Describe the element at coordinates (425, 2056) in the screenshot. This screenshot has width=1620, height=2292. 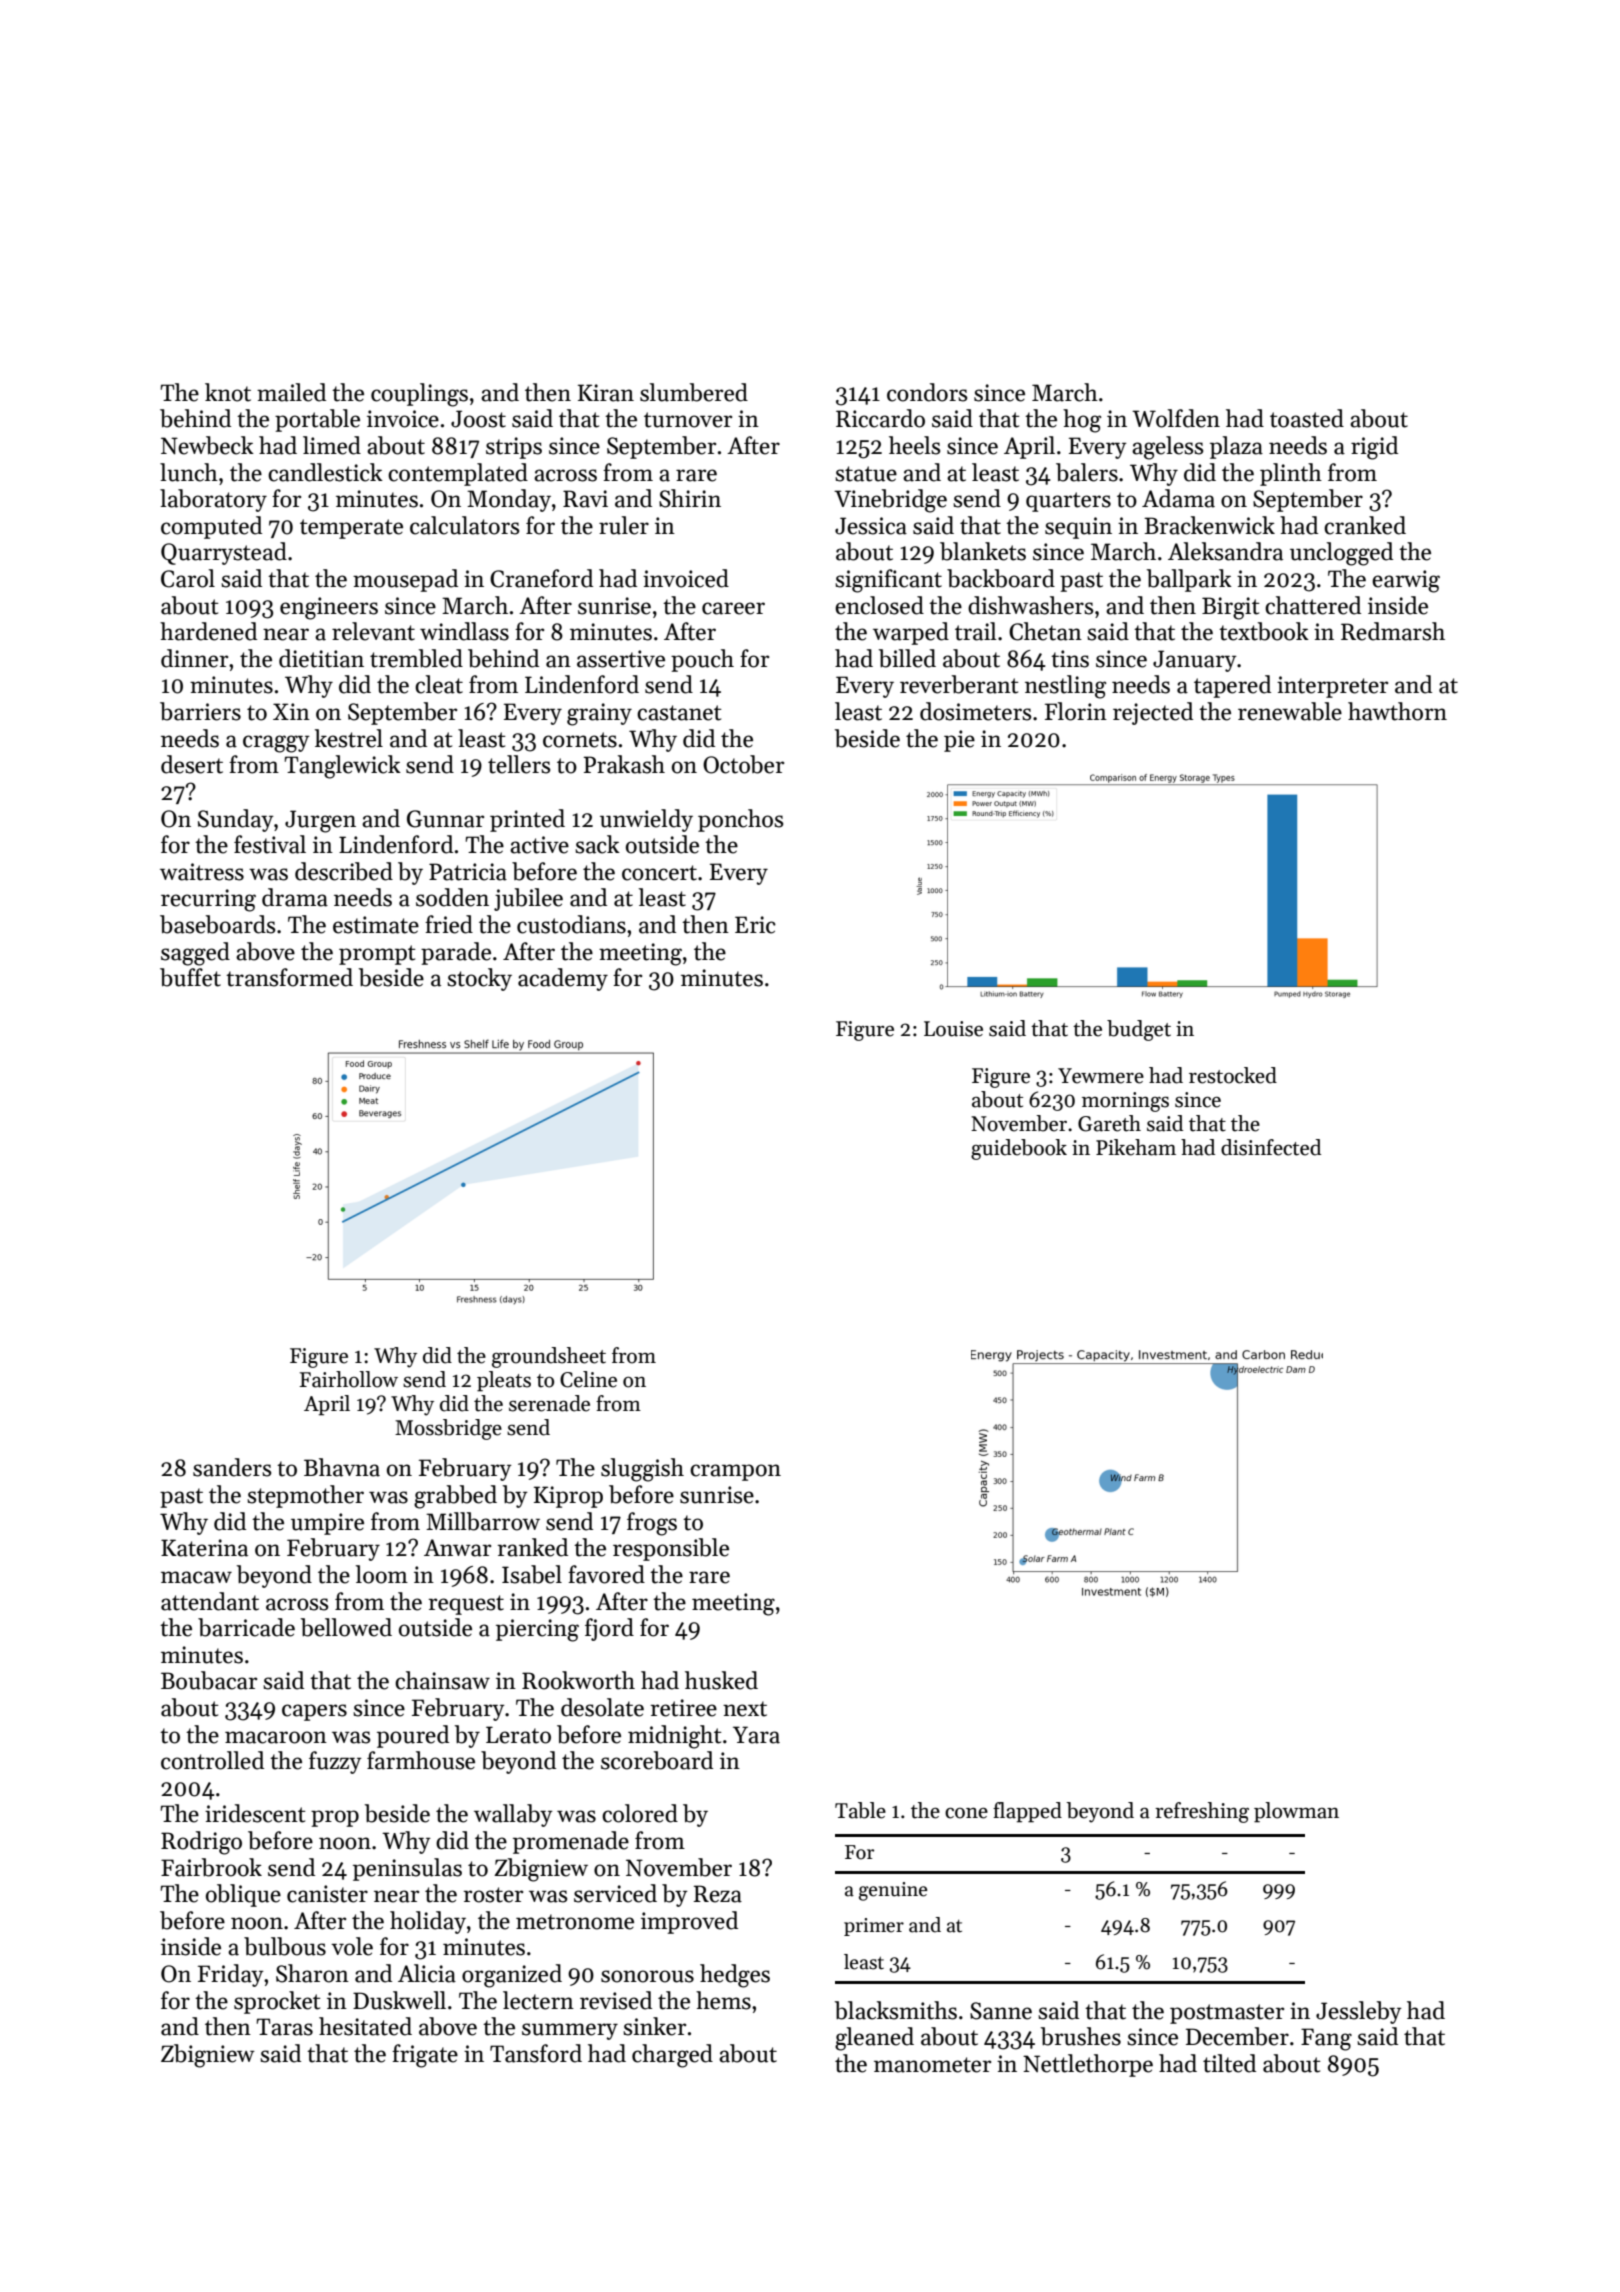
I see `frigate` at that location.
